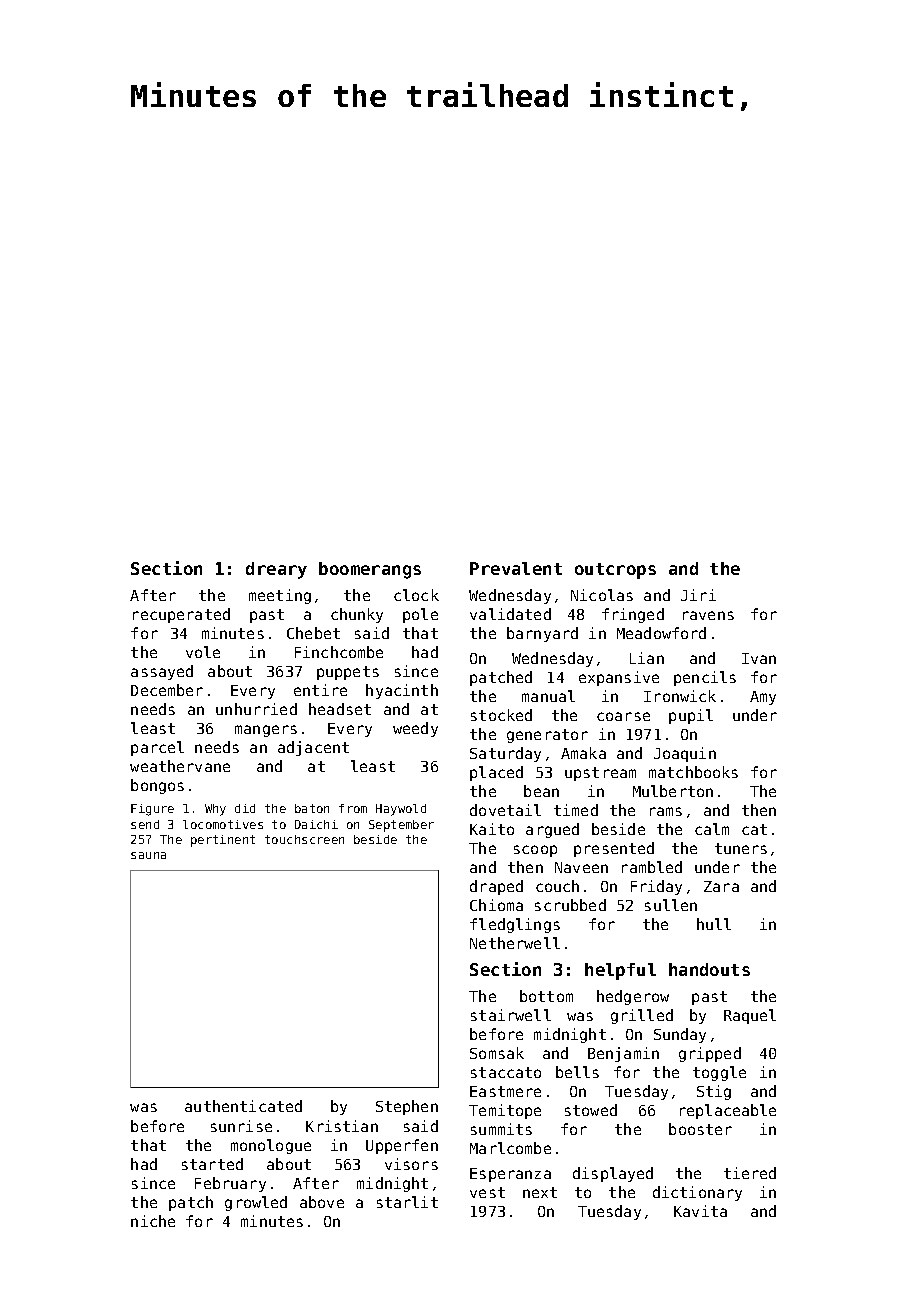 This screenshot has width=908, height=1316. What do you see at coordinates (256, 709) in the screenshot?
I see `unhurried` at bounding box center [256, 709].
